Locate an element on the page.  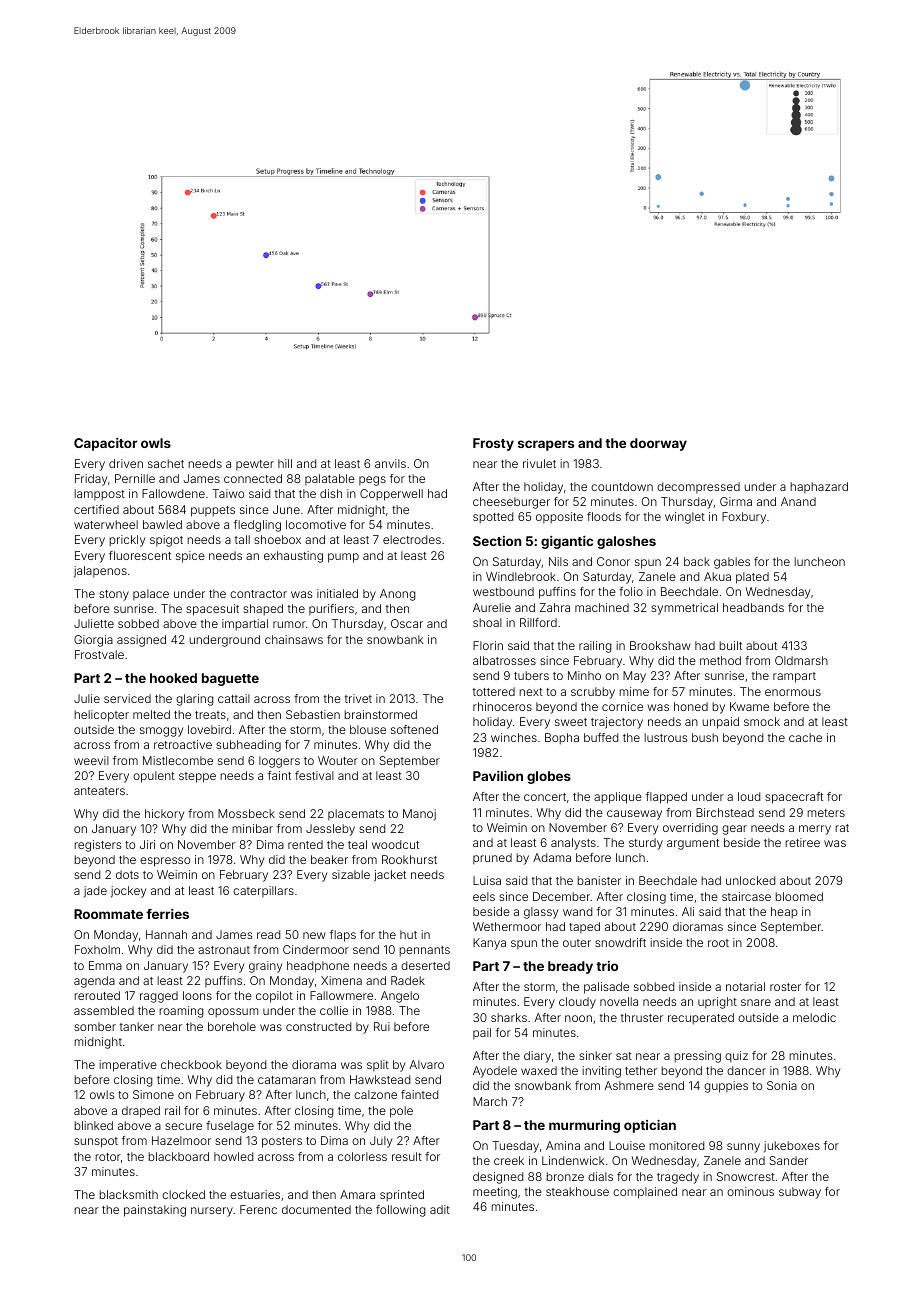
subway is located at coordinates (800, 1193).
